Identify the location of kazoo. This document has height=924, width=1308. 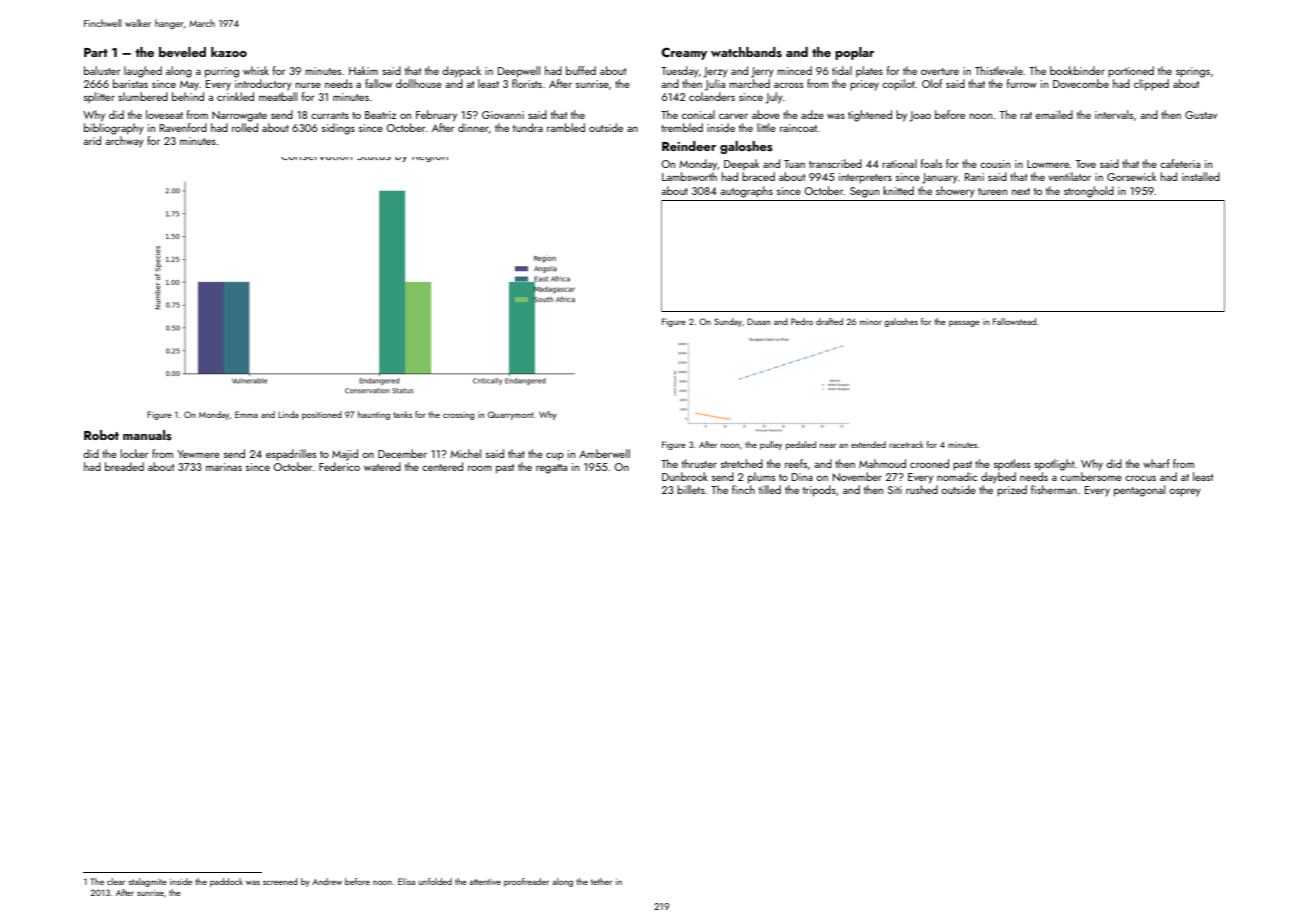
(229, 52).
